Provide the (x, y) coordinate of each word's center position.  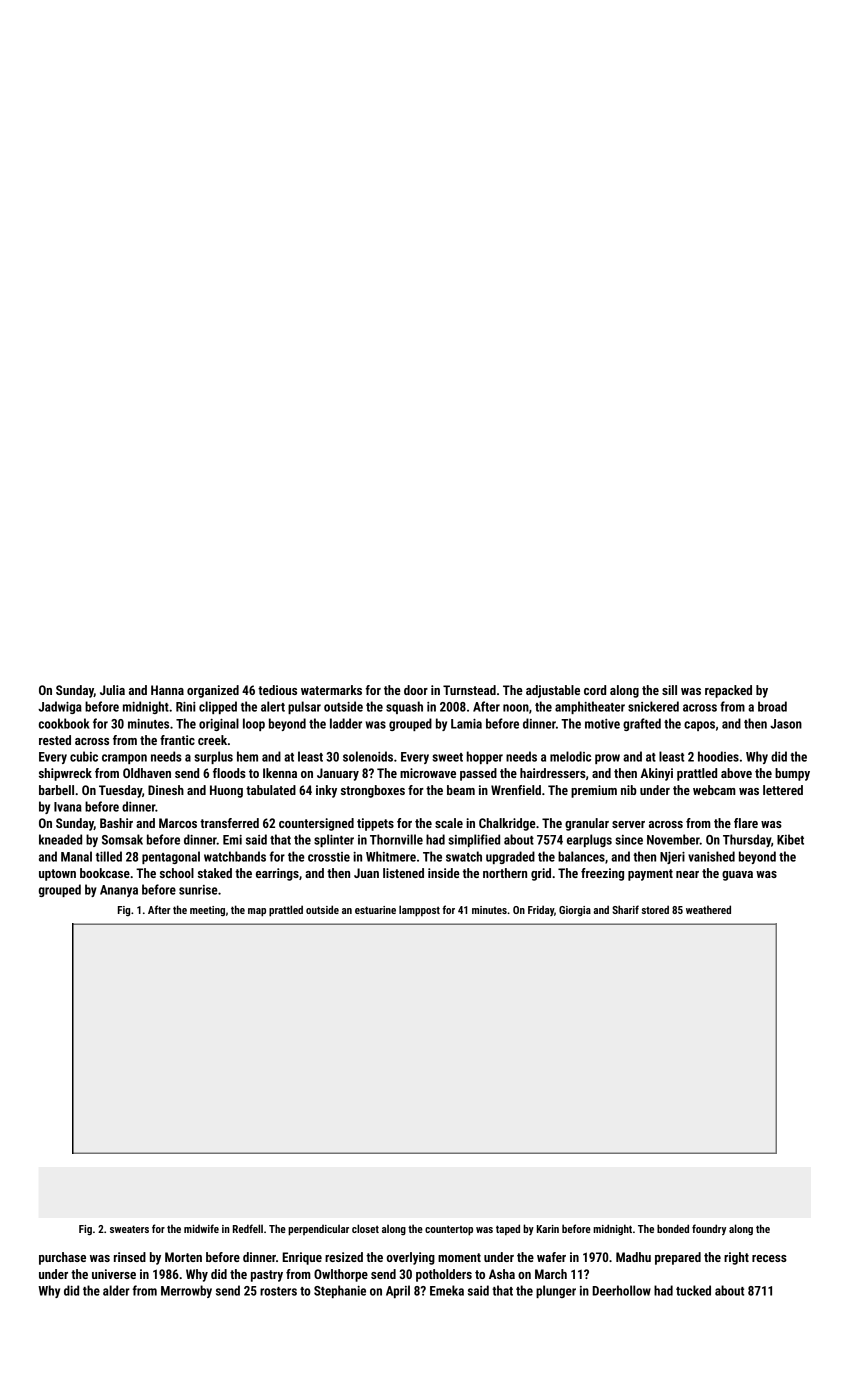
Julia (112, 690)
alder (116, 1290)
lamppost (419, 911)
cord (595, 690)
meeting (207, 911)
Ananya (119, 891)
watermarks (331, 690)
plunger (556, 1291)
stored (655, 909)
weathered (708, 909)
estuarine (375, 910)
